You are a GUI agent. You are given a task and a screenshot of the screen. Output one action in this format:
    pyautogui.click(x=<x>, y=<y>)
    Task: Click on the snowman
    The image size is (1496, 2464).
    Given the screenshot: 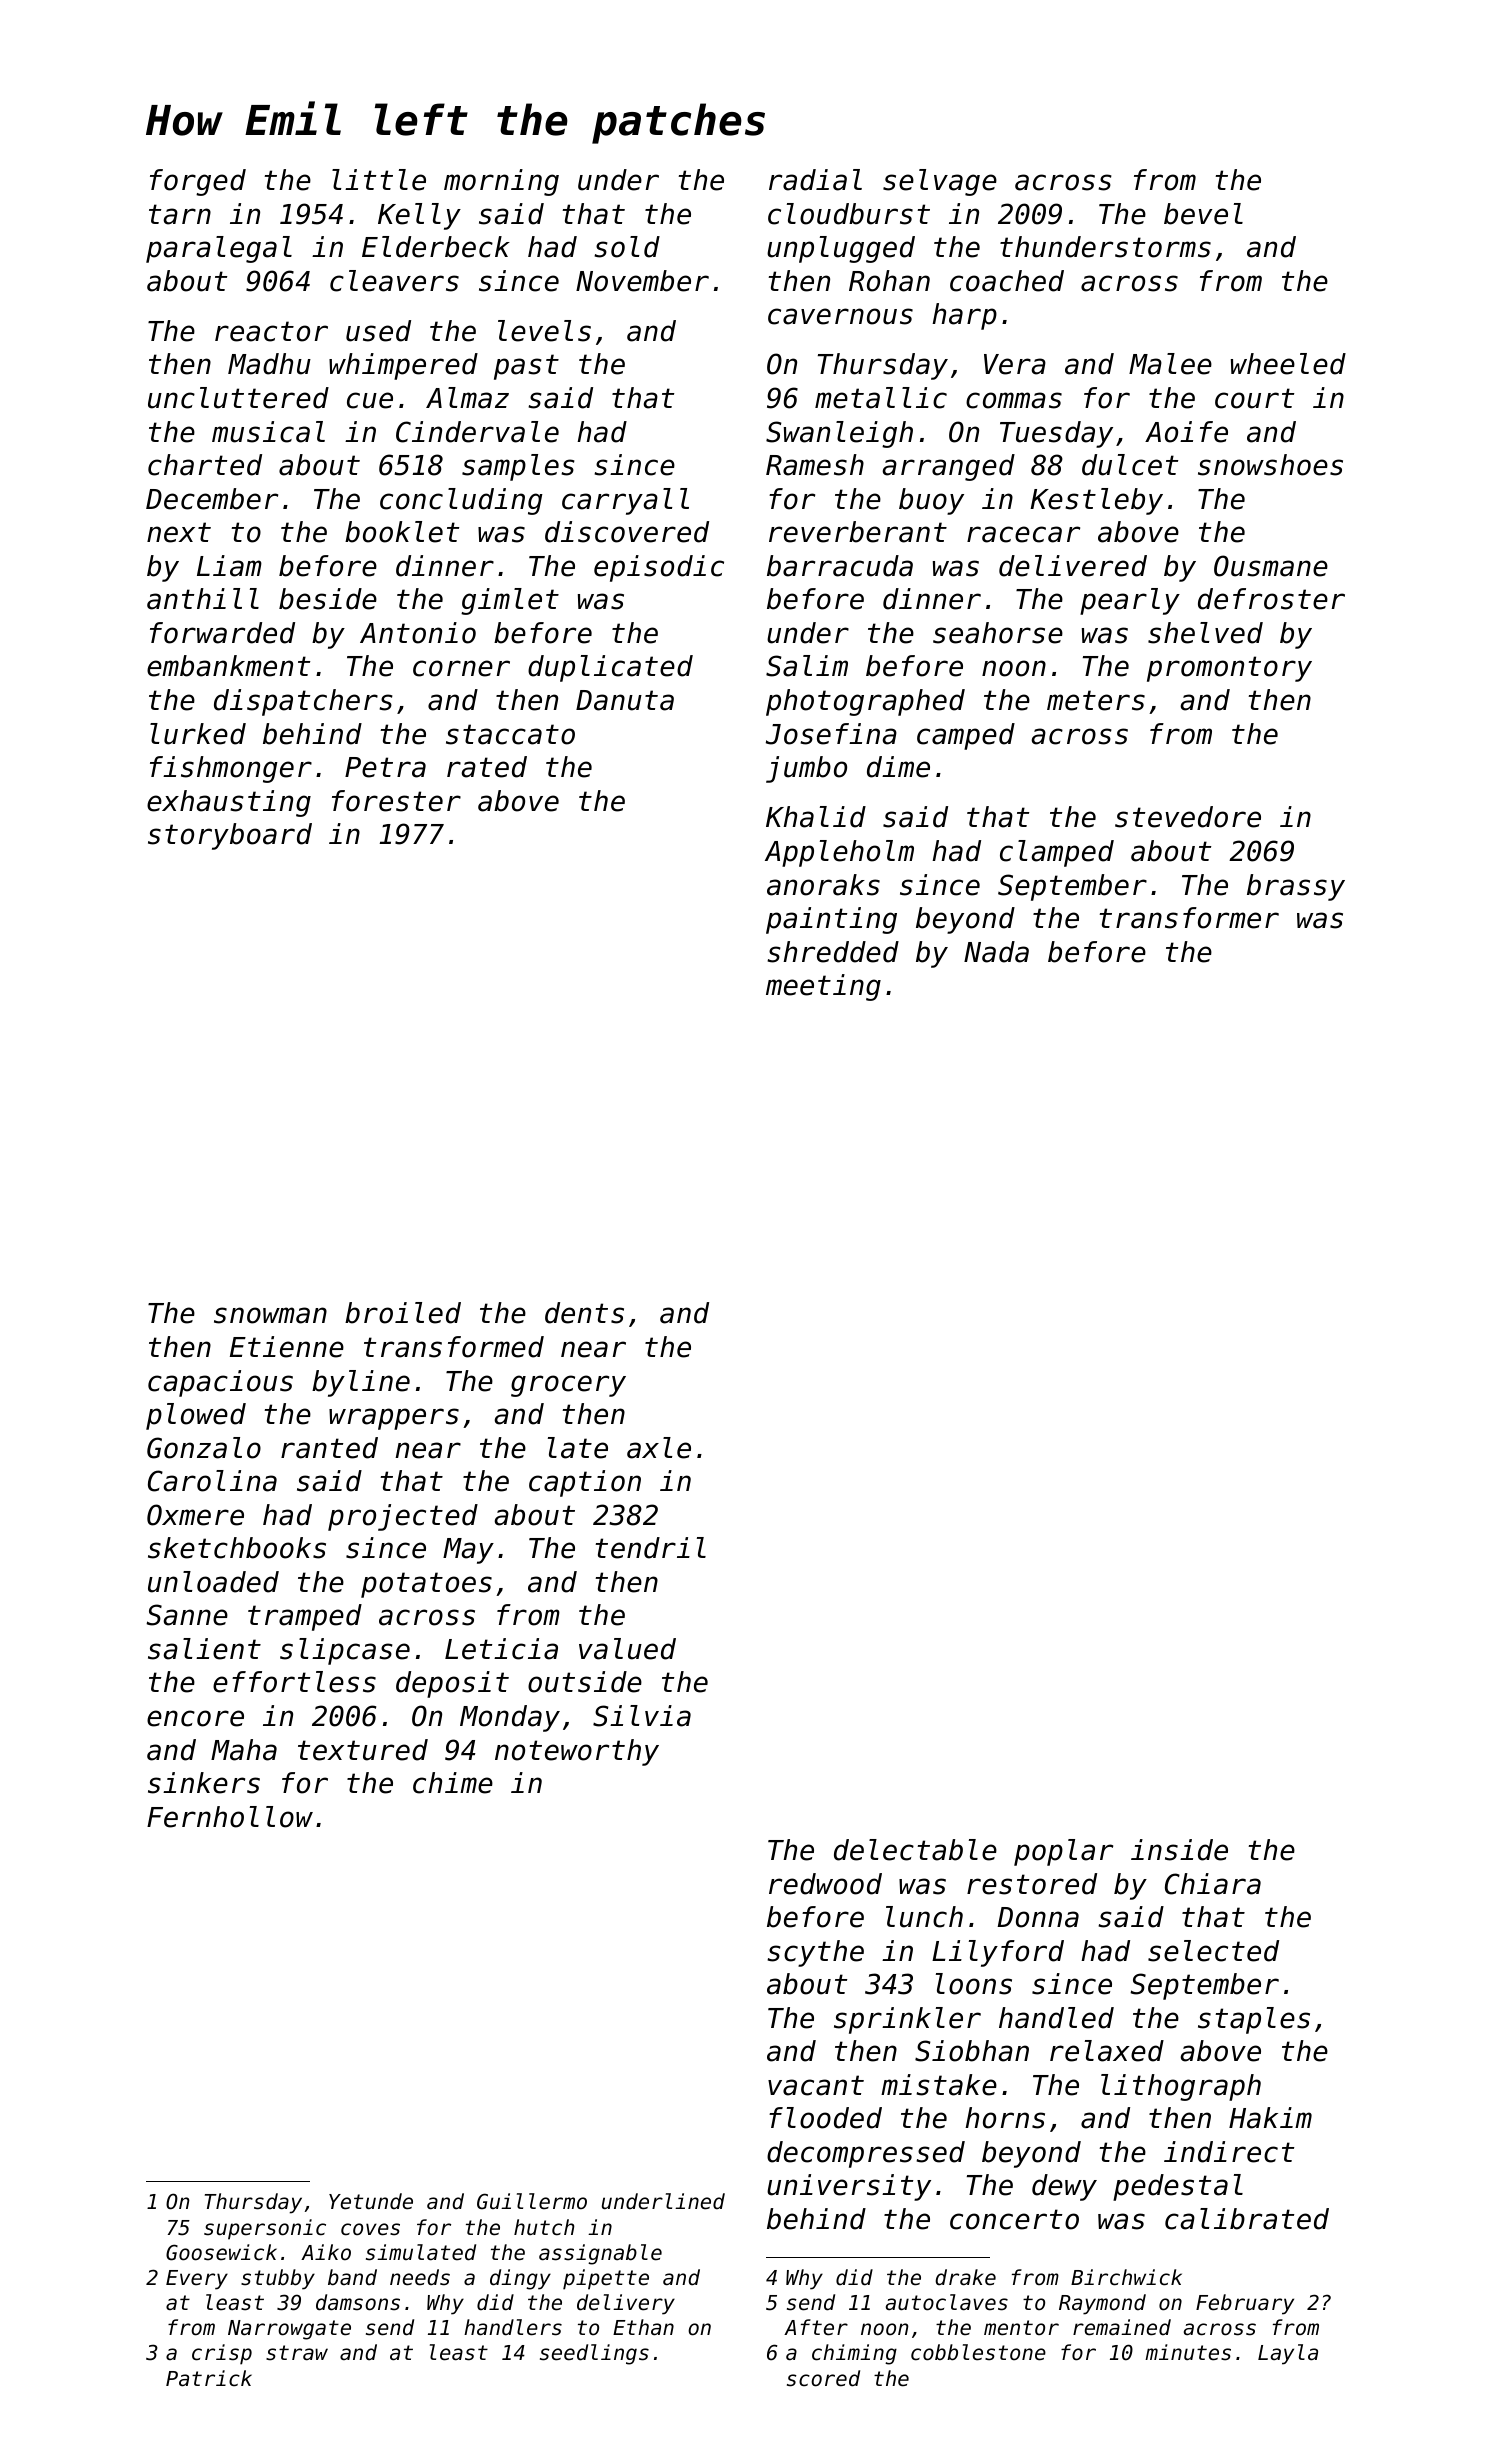 What is the action you would take?
    pyautogui.click(x=270, y=1315)
